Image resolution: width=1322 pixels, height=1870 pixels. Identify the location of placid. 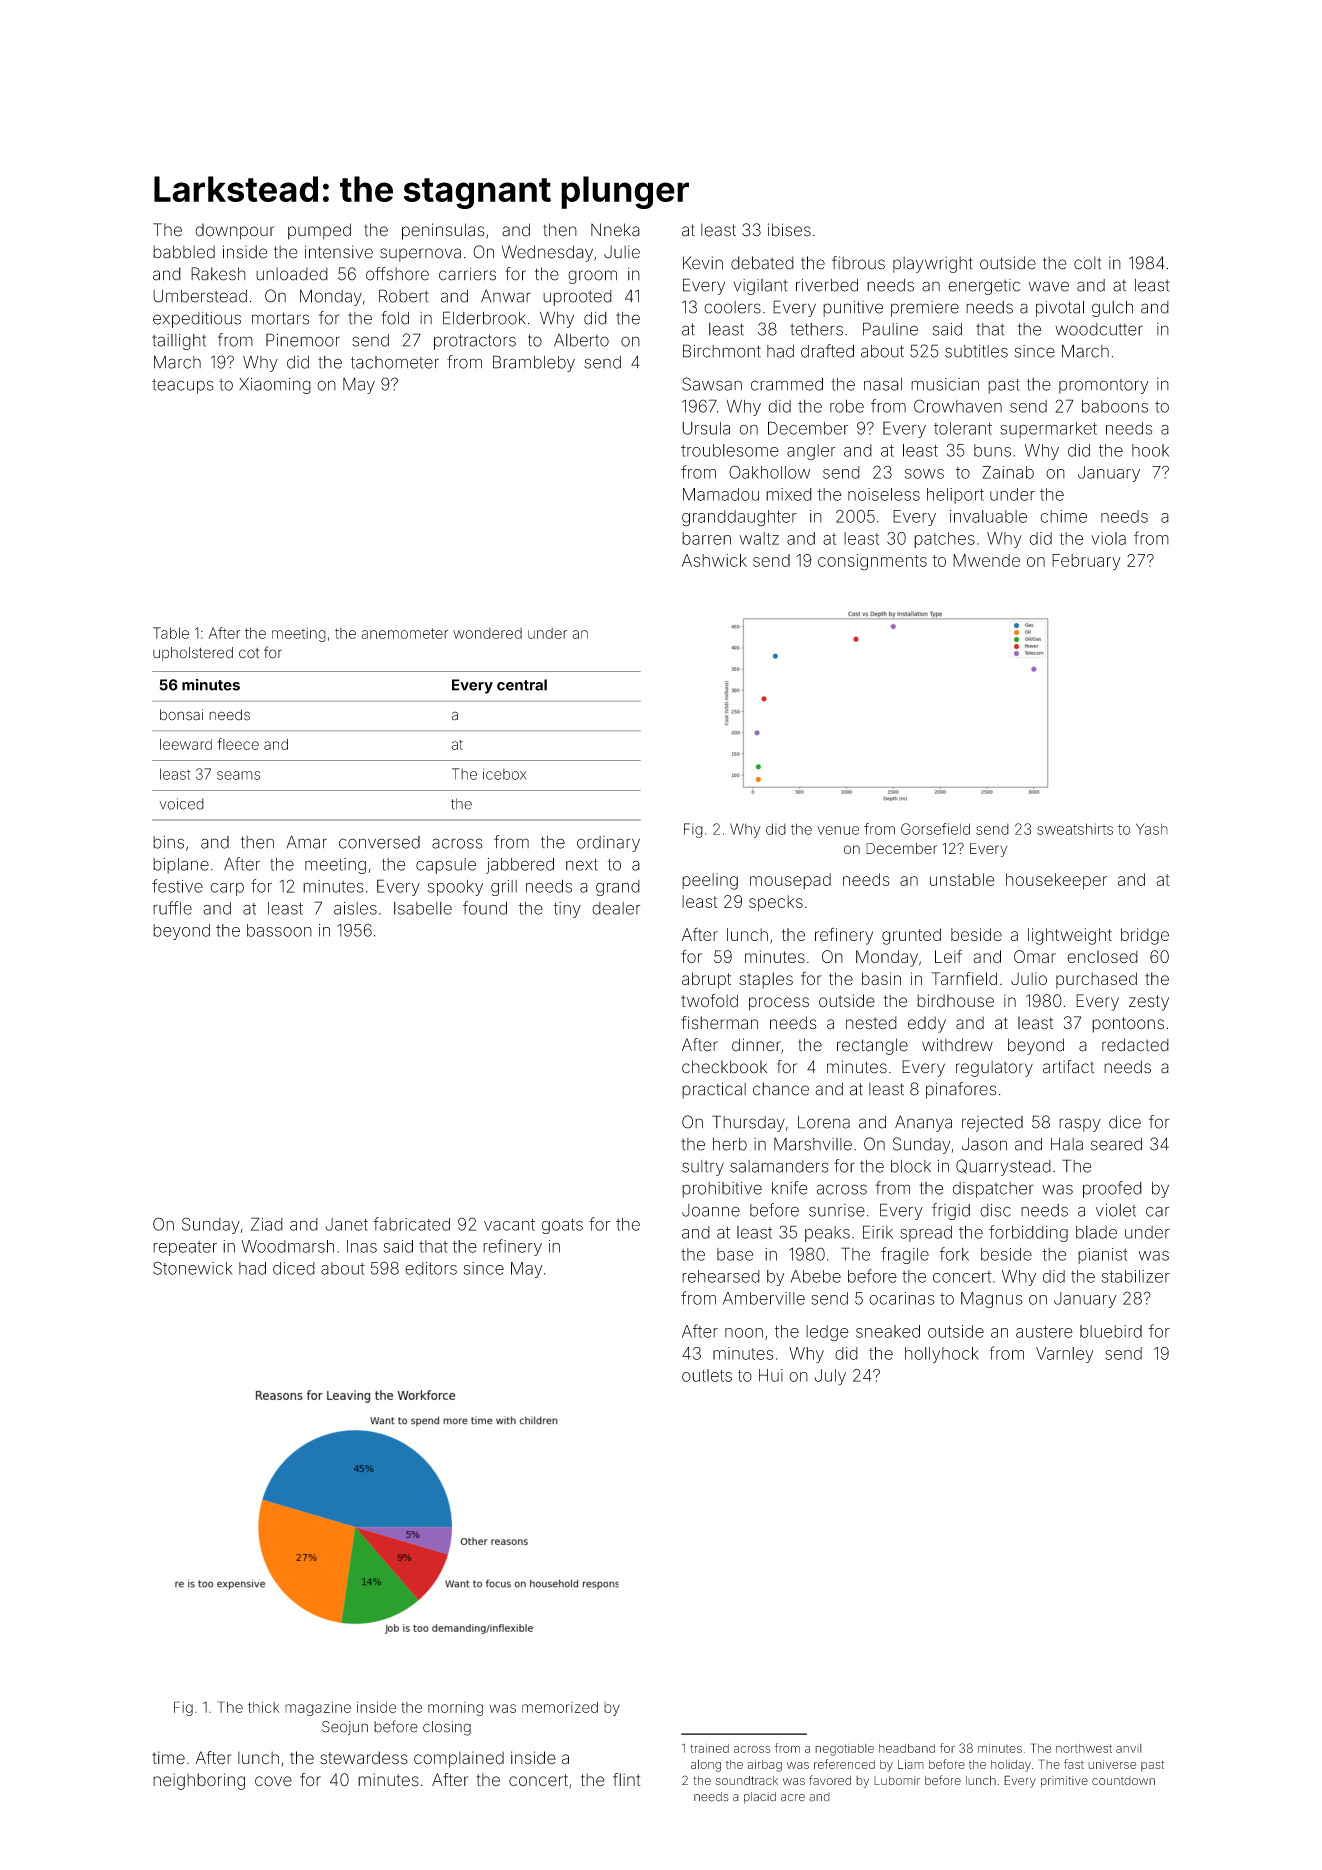
(760, 1798).
